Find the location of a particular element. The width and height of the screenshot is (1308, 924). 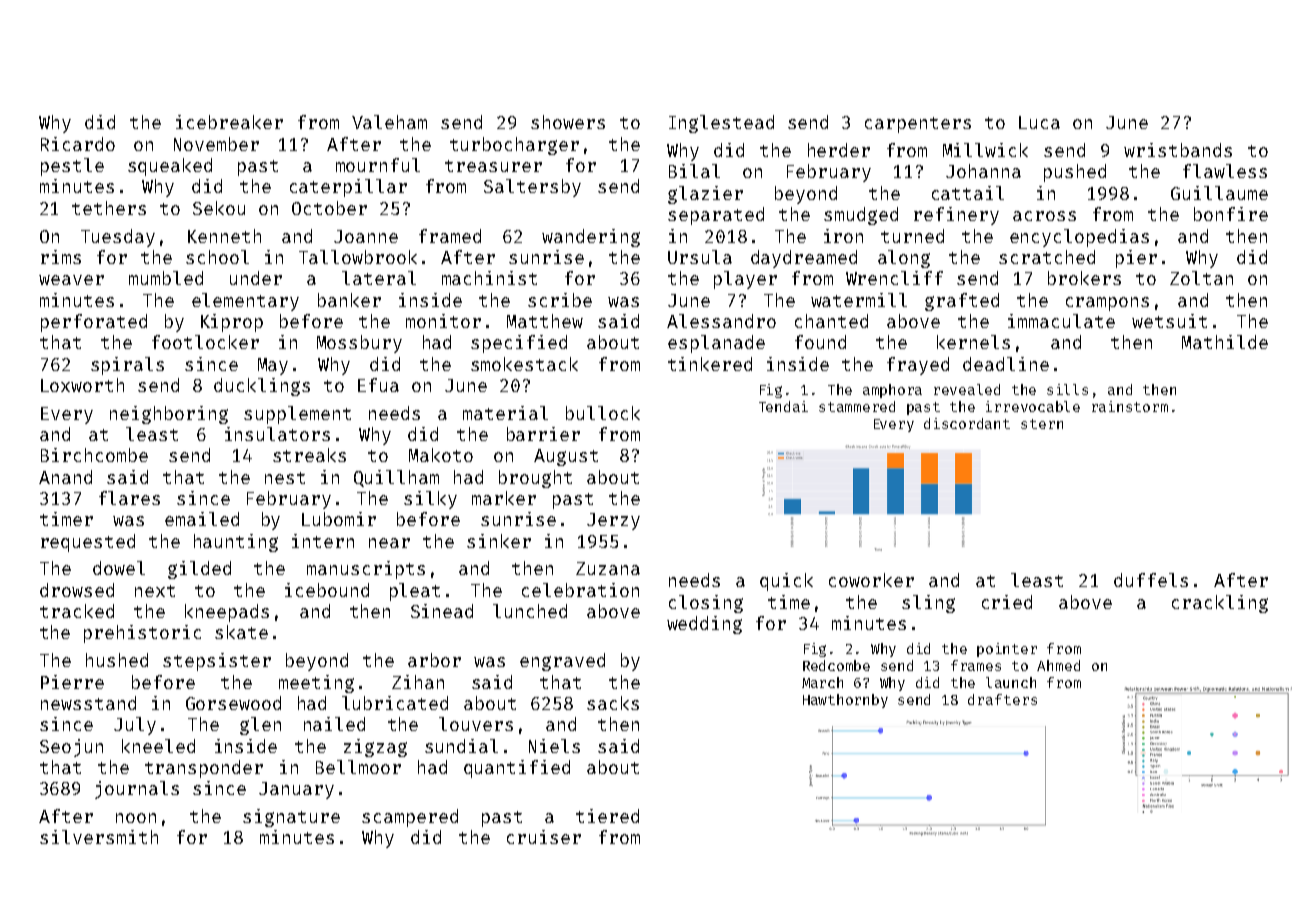

Lubomir is located at coordinates (339, 519).
